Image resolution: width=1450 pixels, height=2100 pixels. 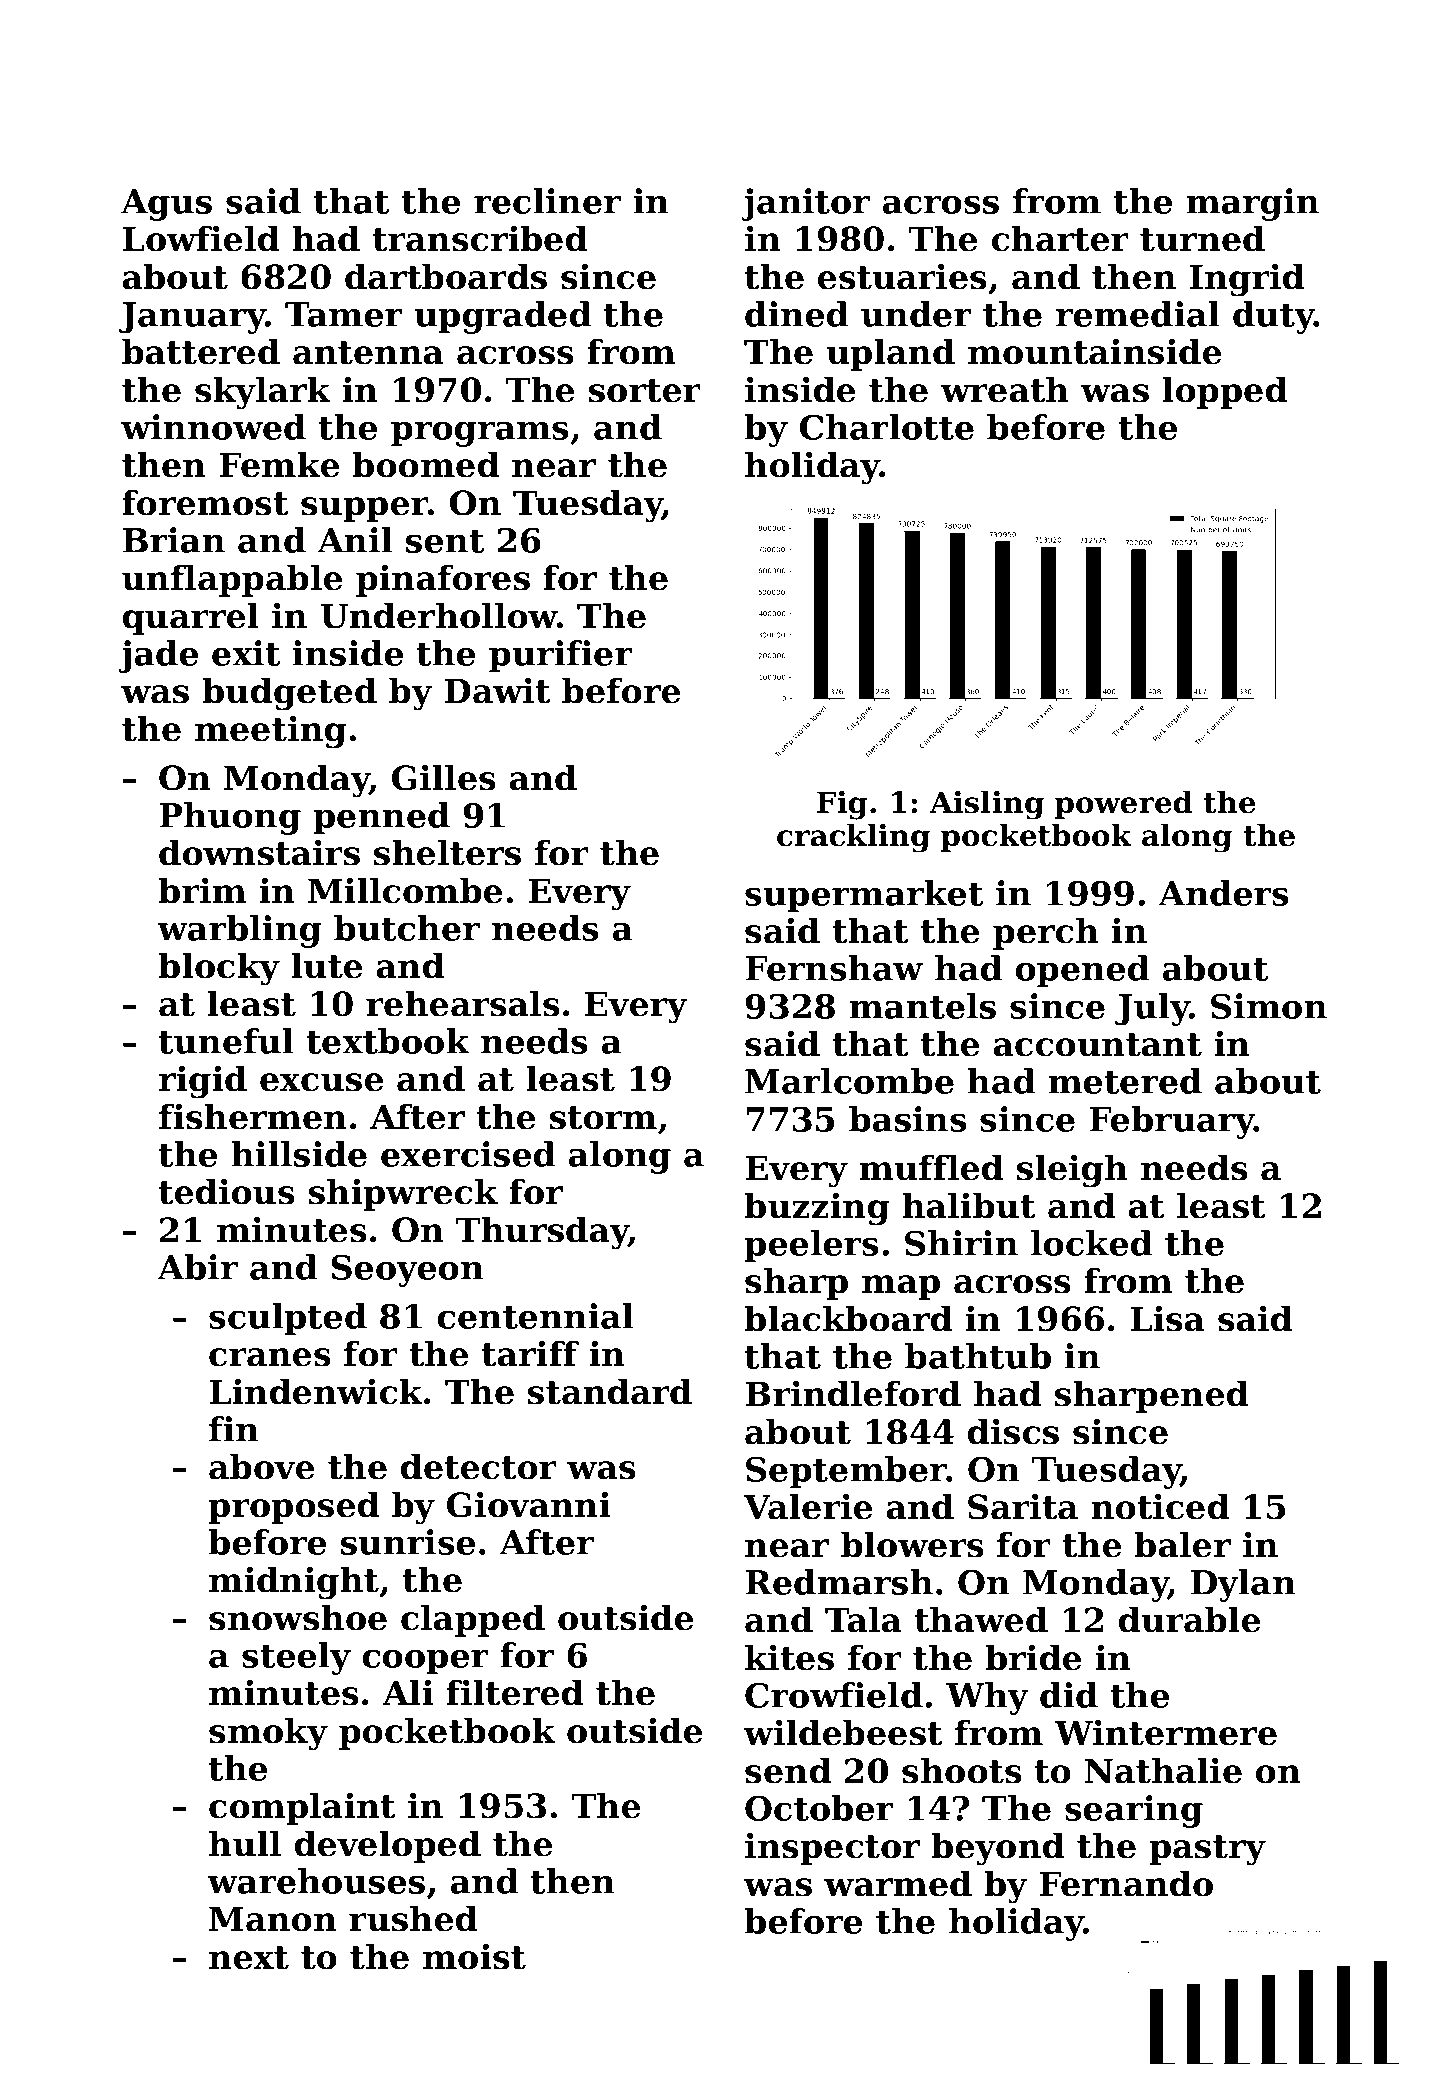 What do you see at coordinates (444, 777) in the screenshot?
I see `Gilles` at bounding box center [444, 777].
